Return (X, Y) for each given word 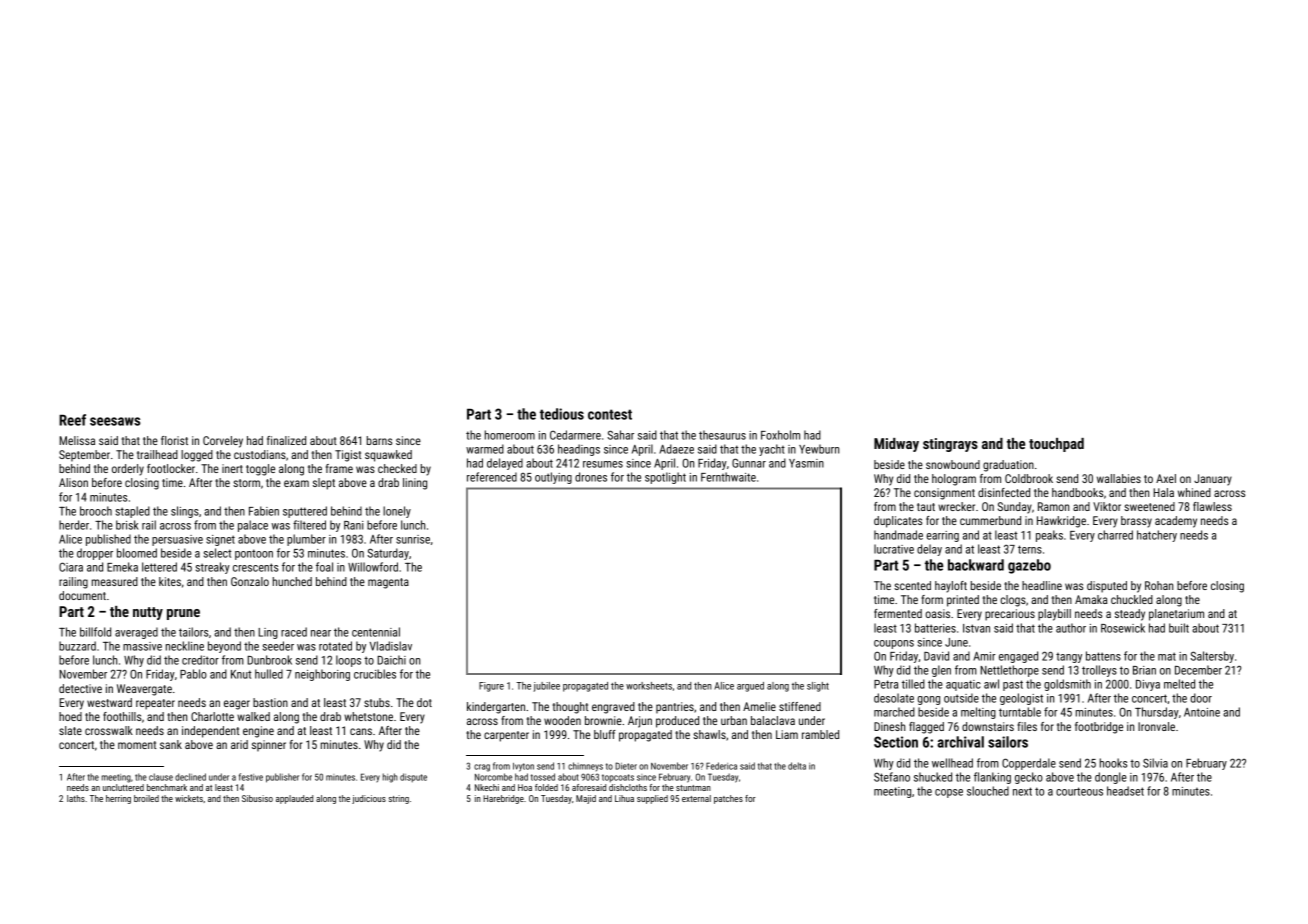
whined (1194, 492)
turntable (1020, 712)
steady (1130, 615)
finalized (286, 440)
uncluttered (123, 787)
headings (579, 450)
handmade (898, 535)
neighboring (322, 675)
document (82, 595)
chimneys (585, 766)
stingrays (950, 445)
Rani (353, 525)
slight (818, 687)
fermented (898, 613)
